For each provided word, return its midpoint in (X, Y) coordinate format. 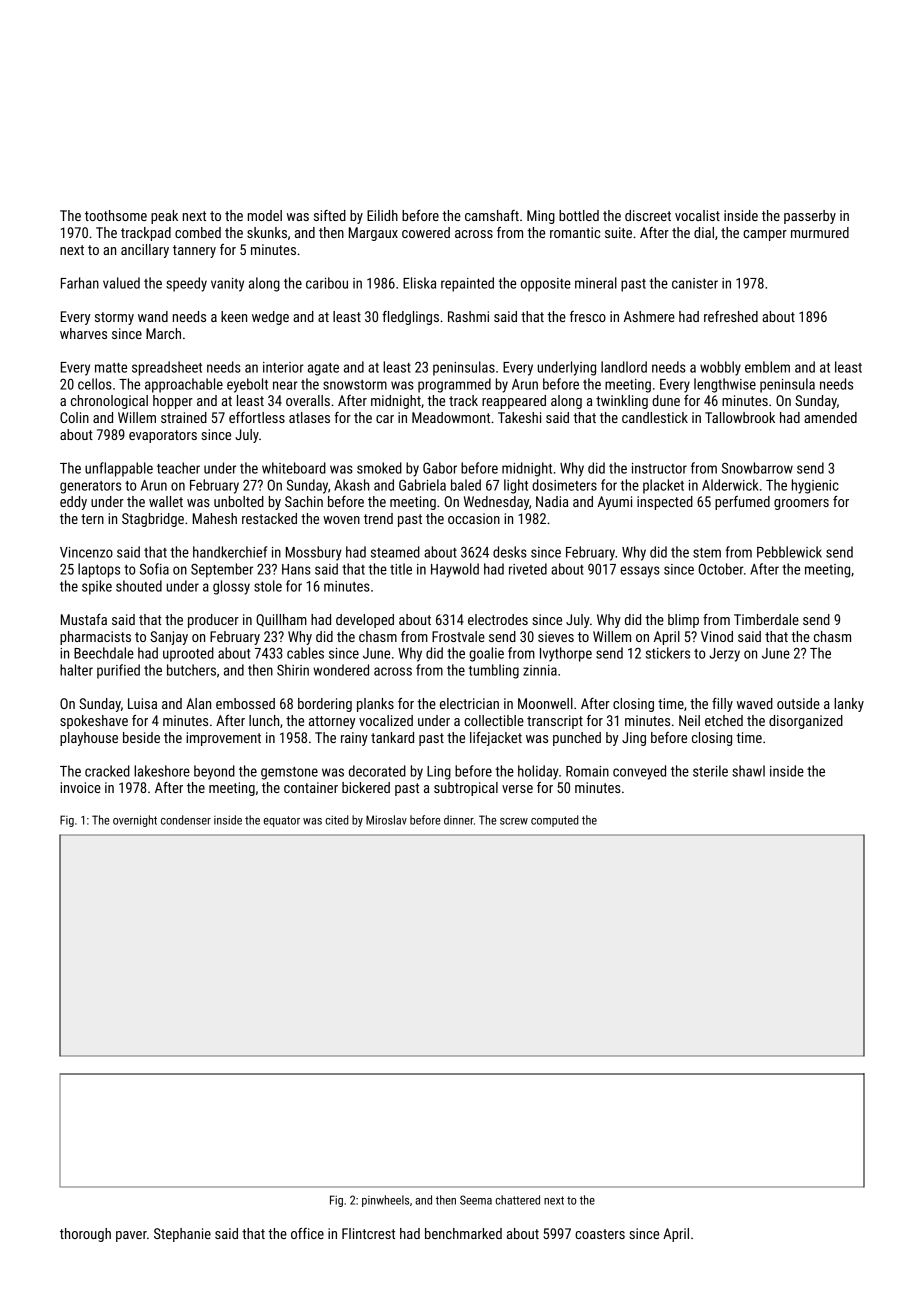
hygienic (815, 486)
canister (695, 283)
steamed (395, 552)
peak (164, 217)
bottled (579, 215)
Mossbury (314, 553)
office (307, 1233)
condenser (186, 820)
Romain (587, 771)
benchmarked (463, 1233)
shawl (748, 771)
